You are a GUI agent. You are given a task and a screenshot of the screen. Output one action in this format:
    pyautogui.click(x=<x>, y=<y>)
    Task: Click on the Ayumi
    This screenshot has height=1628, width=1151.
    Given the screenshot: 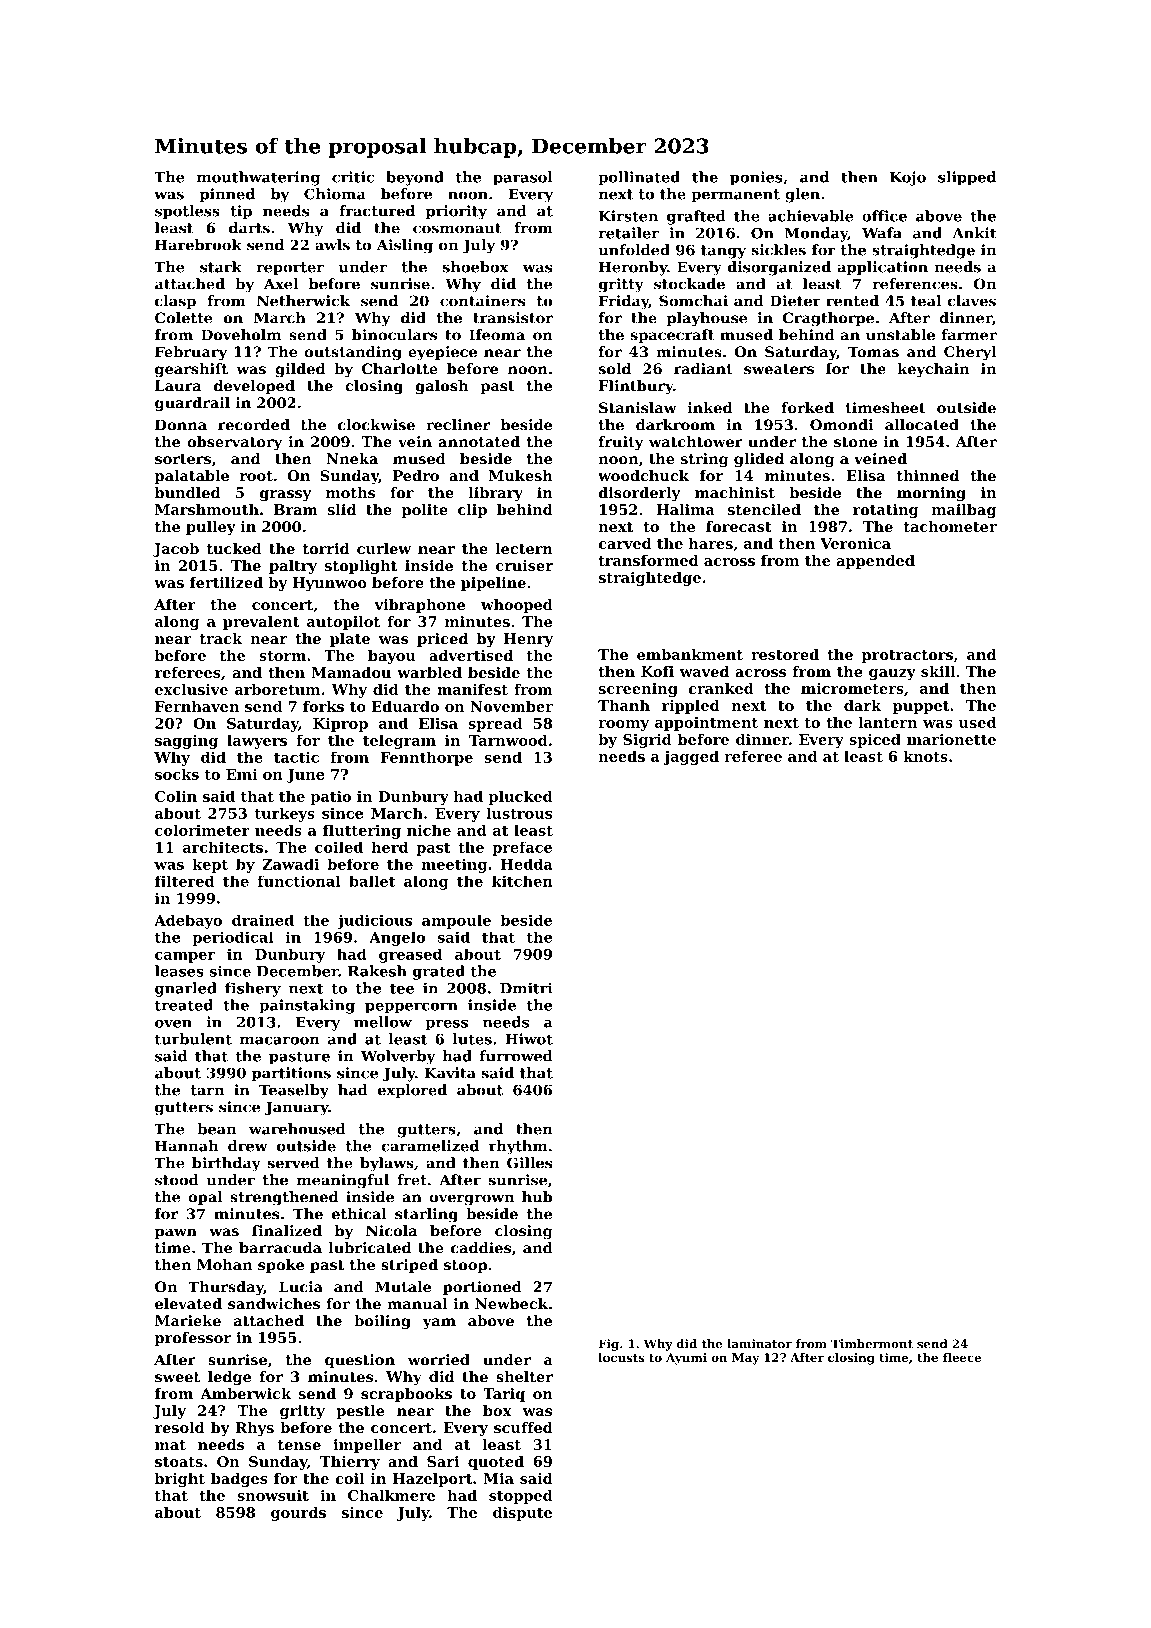 What is the action you would take?
    pyautogui.click(x=686, y=1359)
